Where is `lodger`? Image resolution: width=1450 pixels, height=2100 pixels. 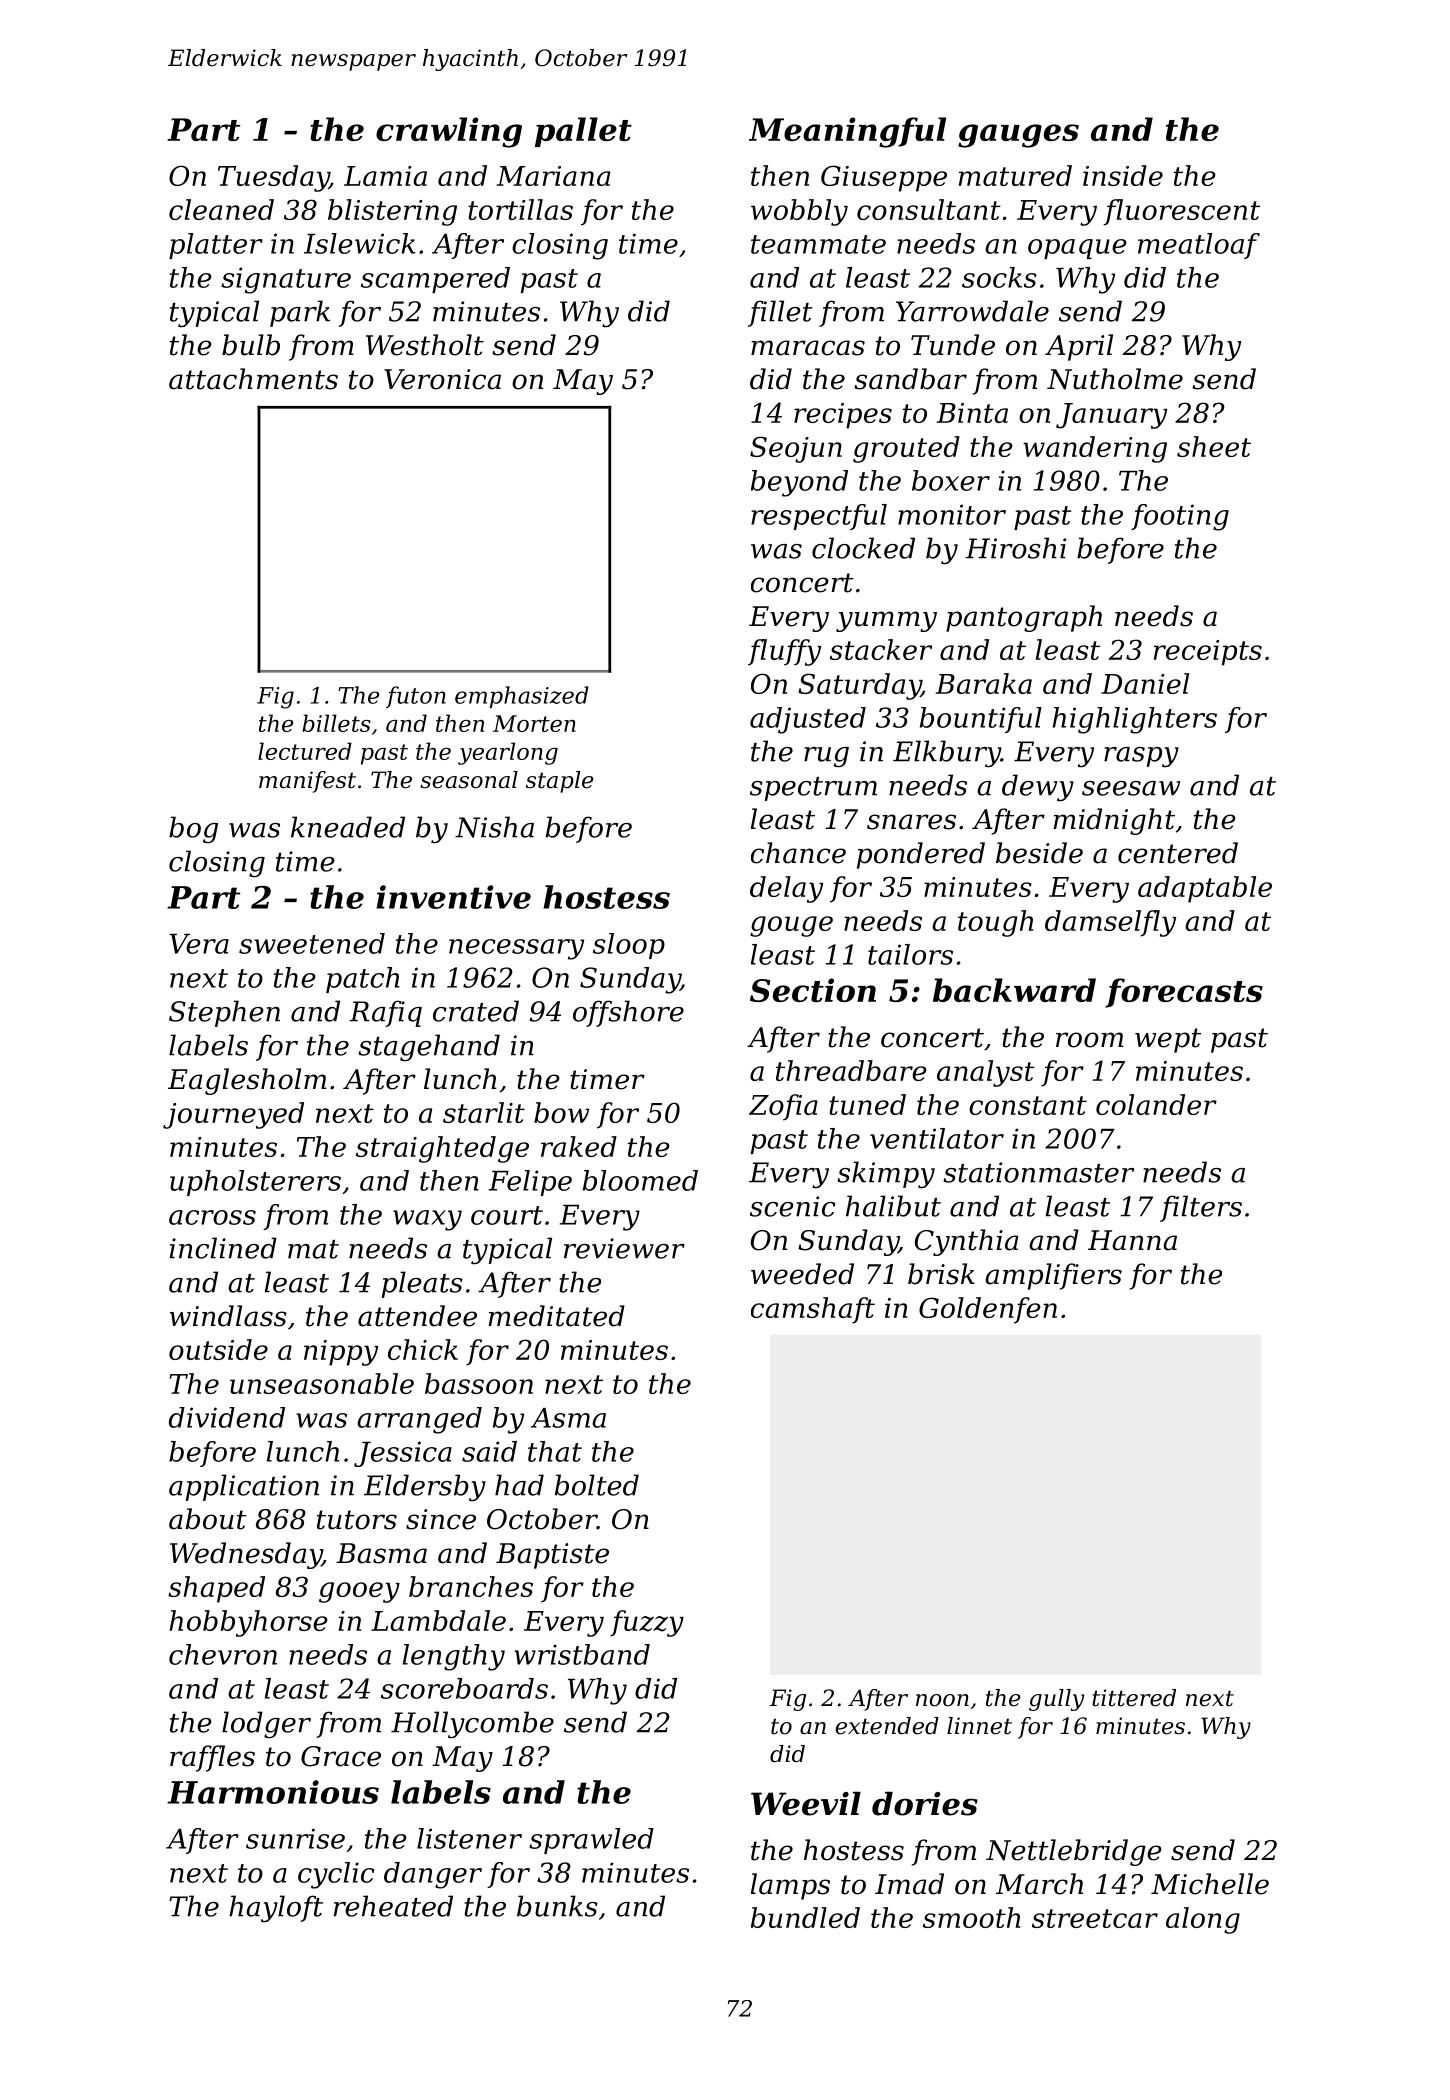
lodger is located at coordinates (266, 1724).
